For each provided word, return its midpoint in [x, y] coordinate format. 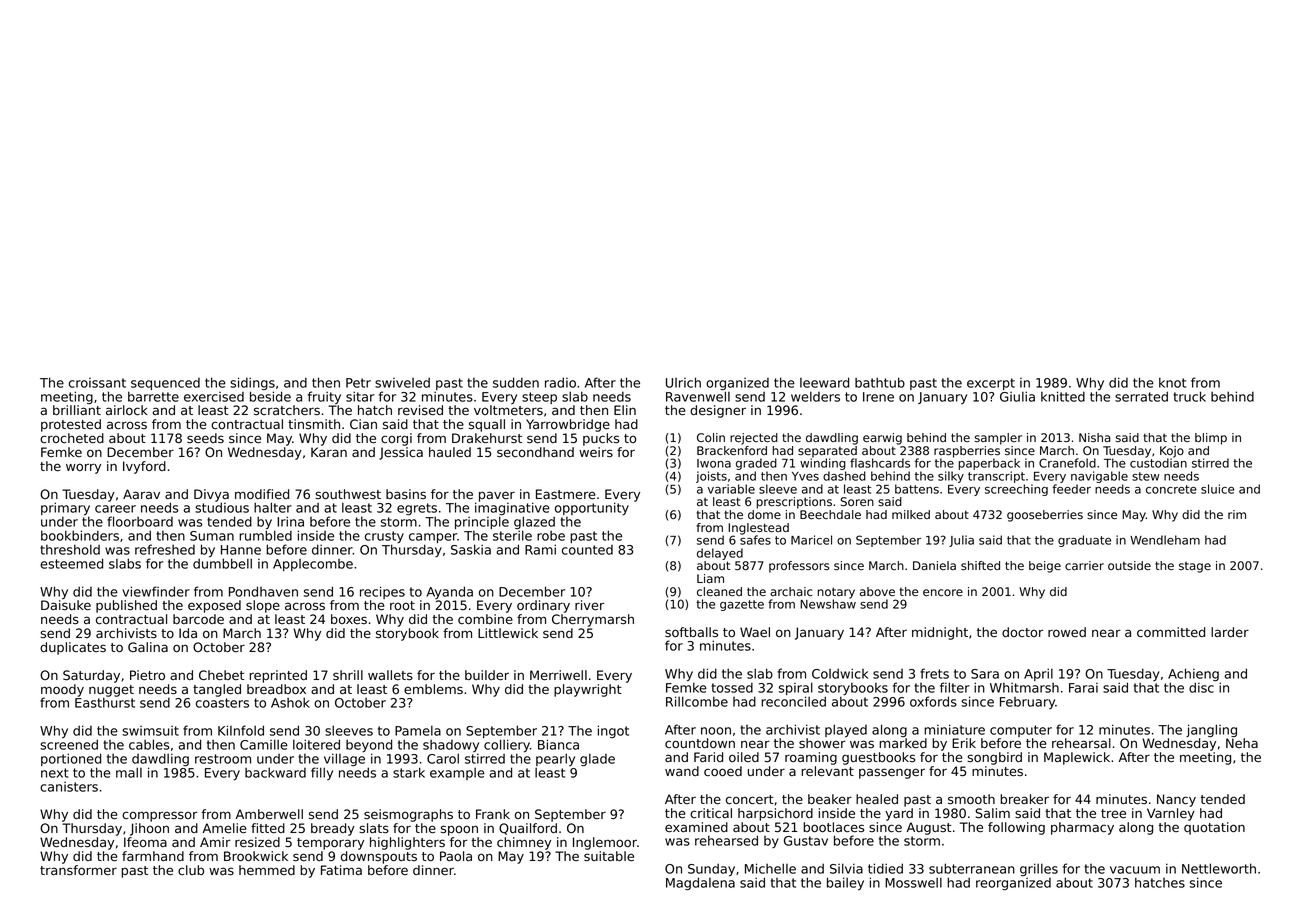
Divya [211, 495]
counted [587, 550]
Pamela [418, 730]
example [457, 774]
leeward [824, 382]
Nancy [1176, 800]
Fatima [341, 870]
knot [1172, 382]
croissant [97, 383]
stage [1195, 567]
